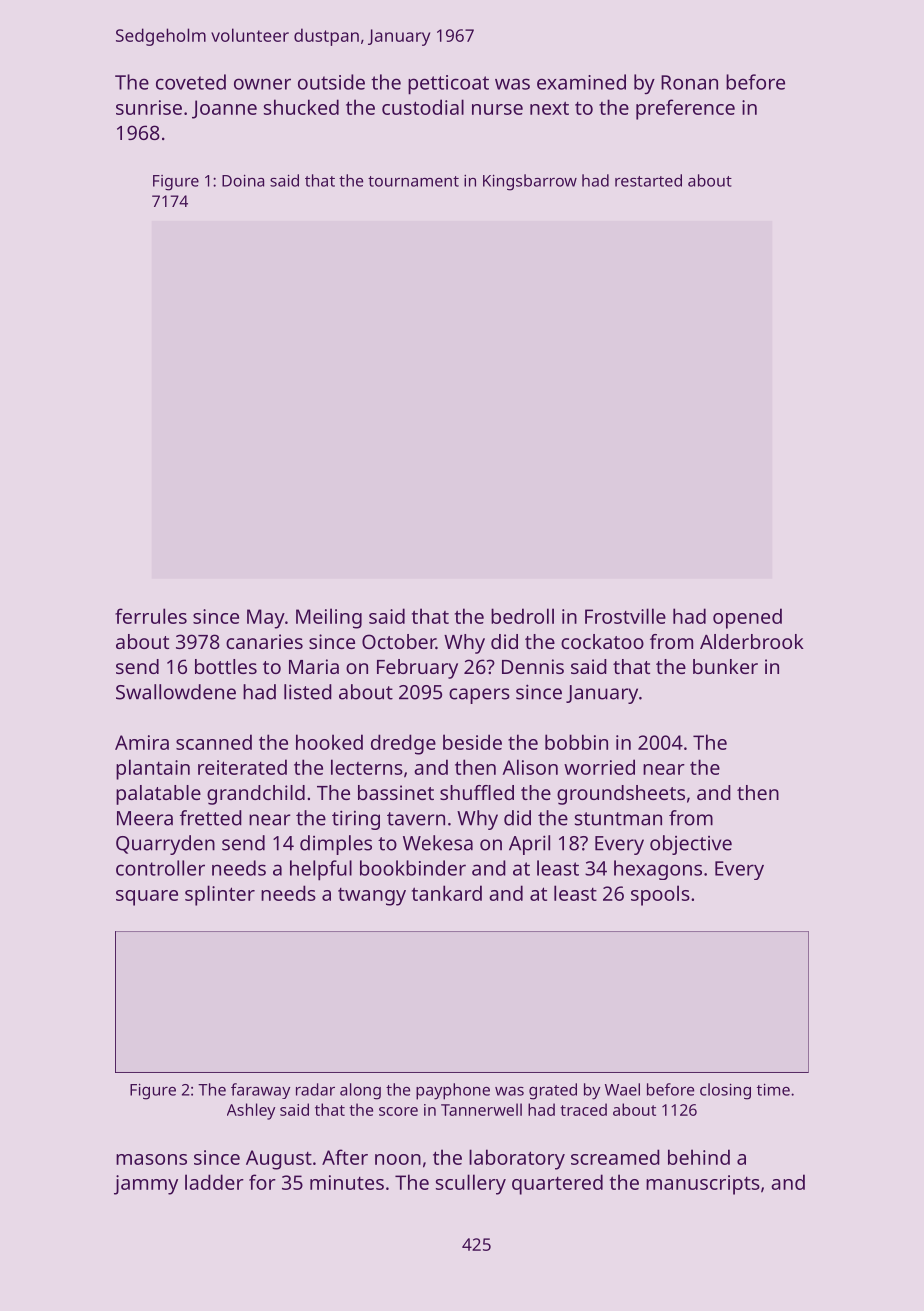  What do you see at coordinates (360, 1091) in the screenshot?
I see `along` at bounding box center [360, 1091].
